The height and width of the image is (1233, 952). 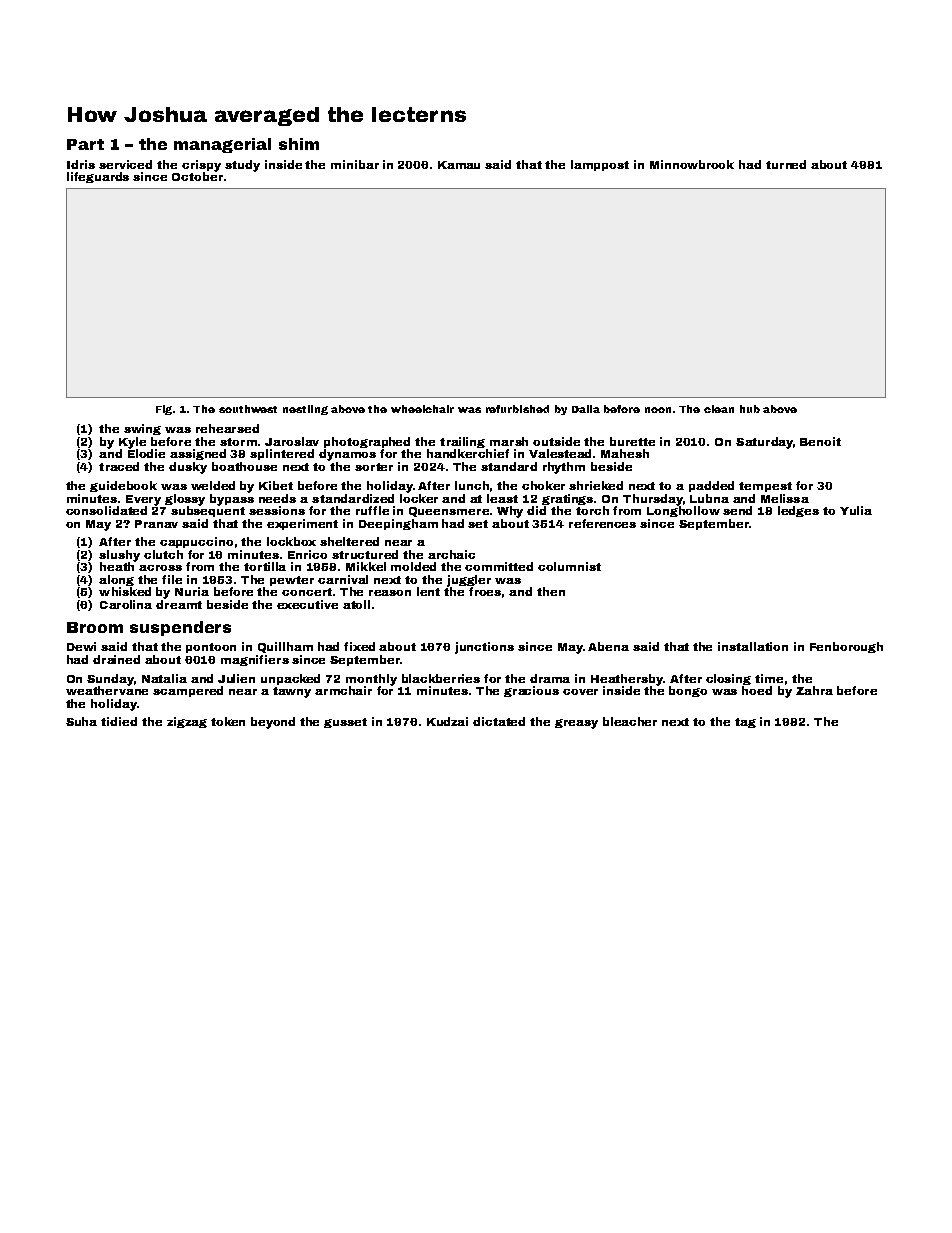 What do you see at coordinates (447, 721) in the image?
I see `Kudzai` at bounding box center [447, 721].
